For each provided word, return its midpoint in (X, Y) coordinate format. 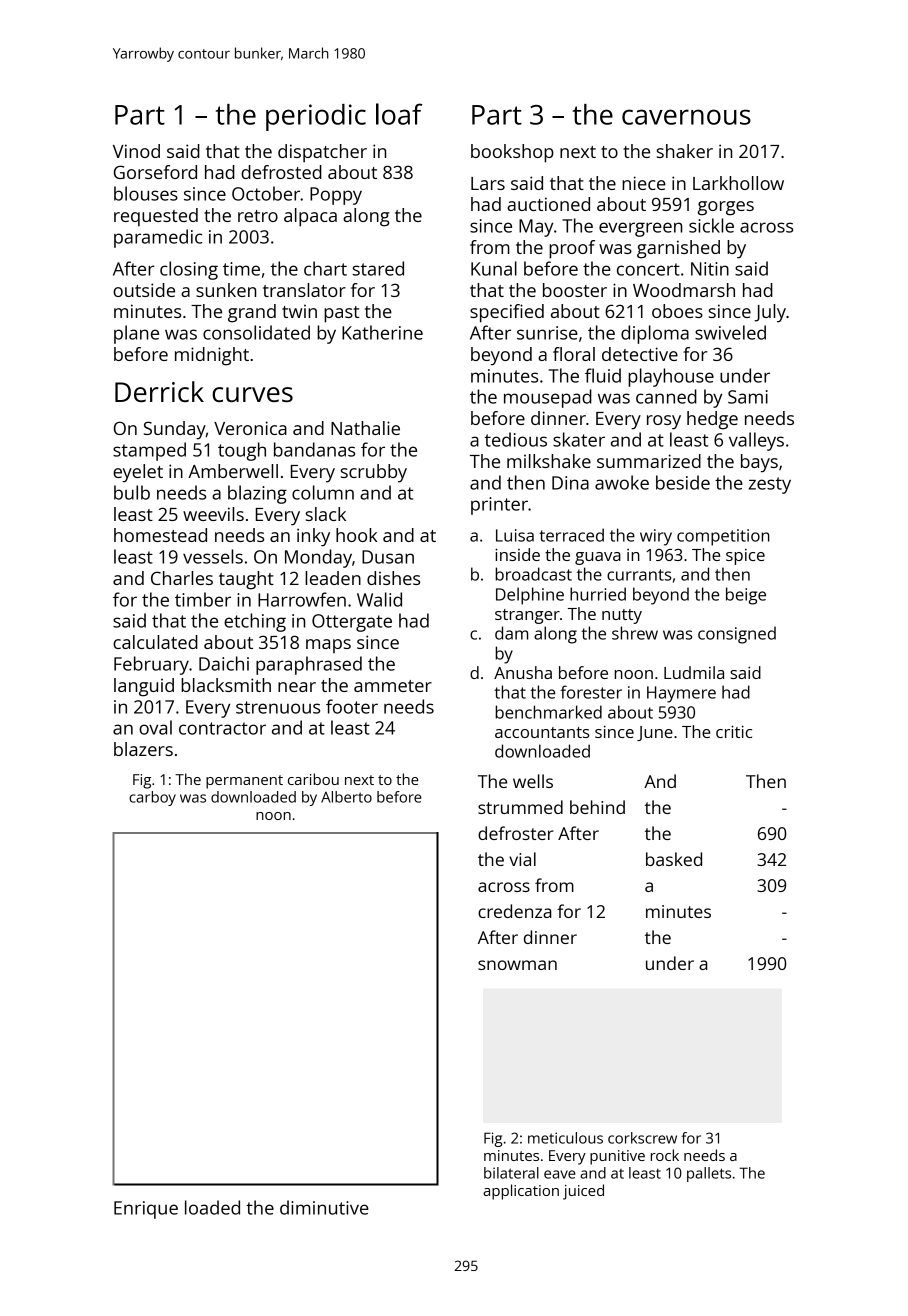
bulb (132, 492)
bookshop (512, 153)
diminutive (324, 1207)
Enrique (146, 1210)
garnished (678, 249)
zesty (770, 485)
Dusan (388, 557)
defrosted (281, 172)
